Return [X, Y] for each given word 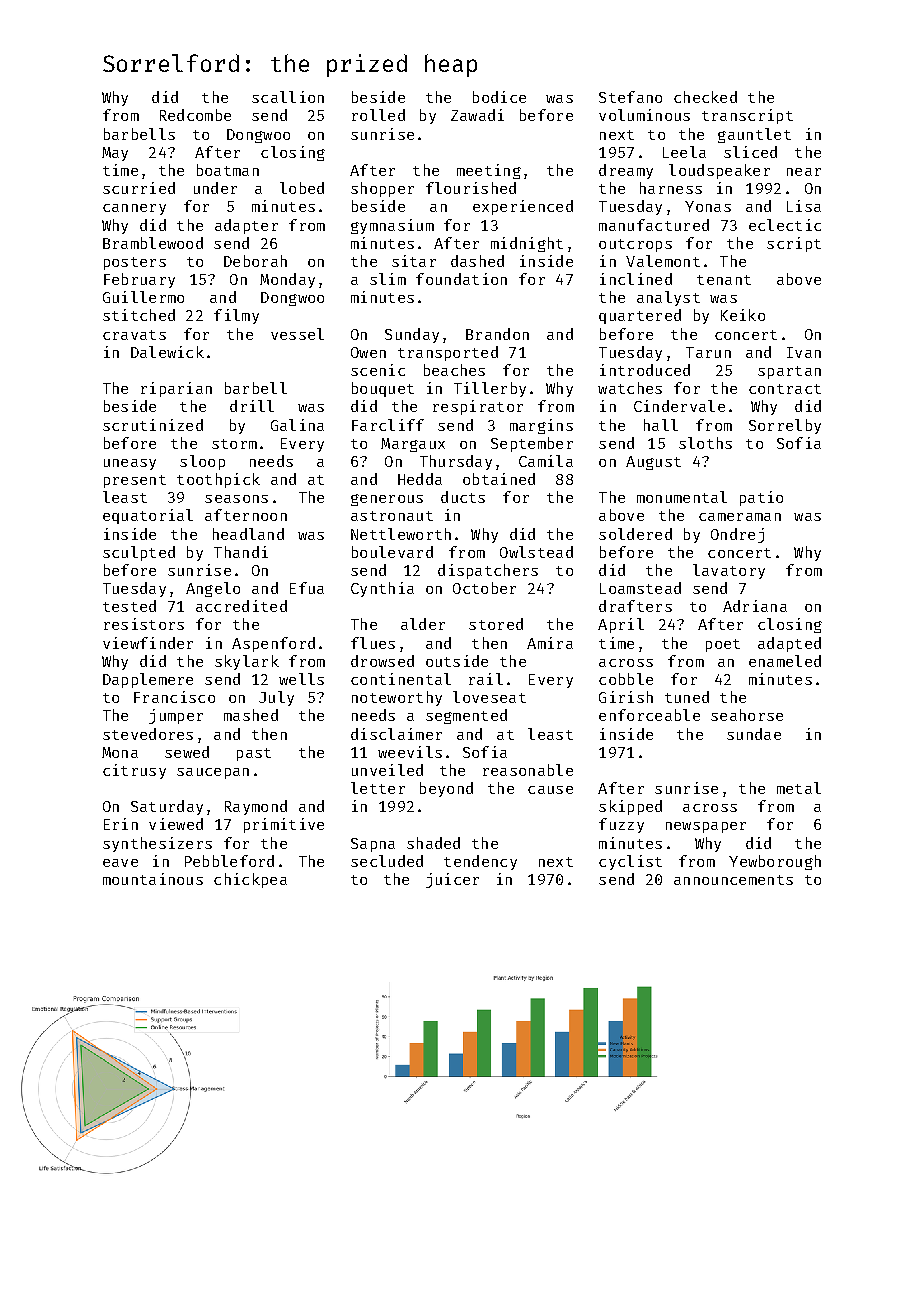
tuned [687, 697]
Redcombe [195, 115]
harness [671, 188]
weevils [410, 752]
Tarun [708, 352]
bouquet [383, 389]
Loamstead [640, 588]
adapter [246, 226]
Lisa [804, 206]
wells [301, 679]
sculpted [139, 553]
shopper [382, 189]
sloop [202, 462]
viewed [176, 824]
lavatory [729, 571]
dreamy [626, 171]
